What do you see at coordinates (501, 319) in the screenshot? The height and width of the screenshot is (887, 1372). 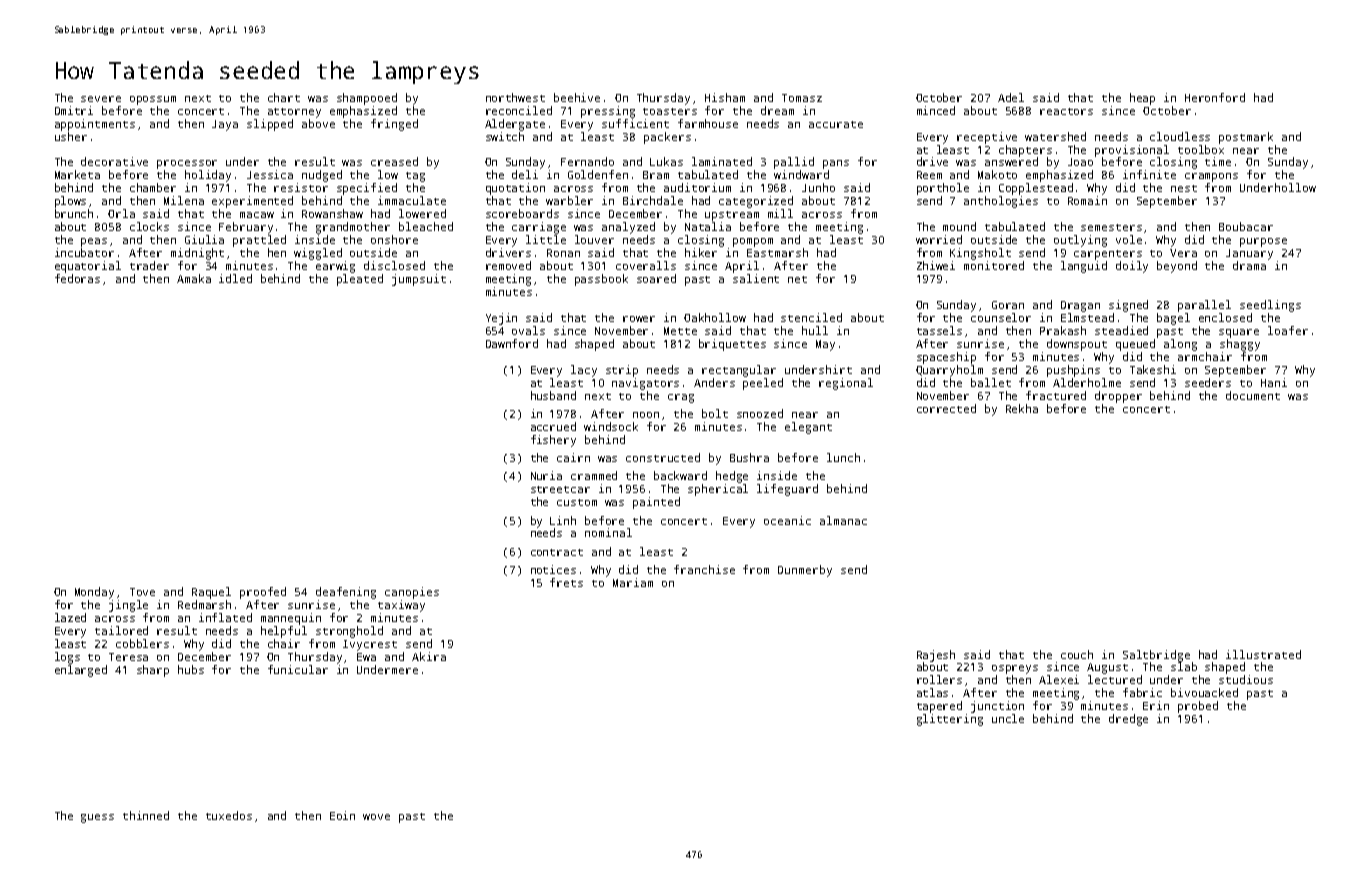 I see `Yejin` at bounding box center [501, 319].
